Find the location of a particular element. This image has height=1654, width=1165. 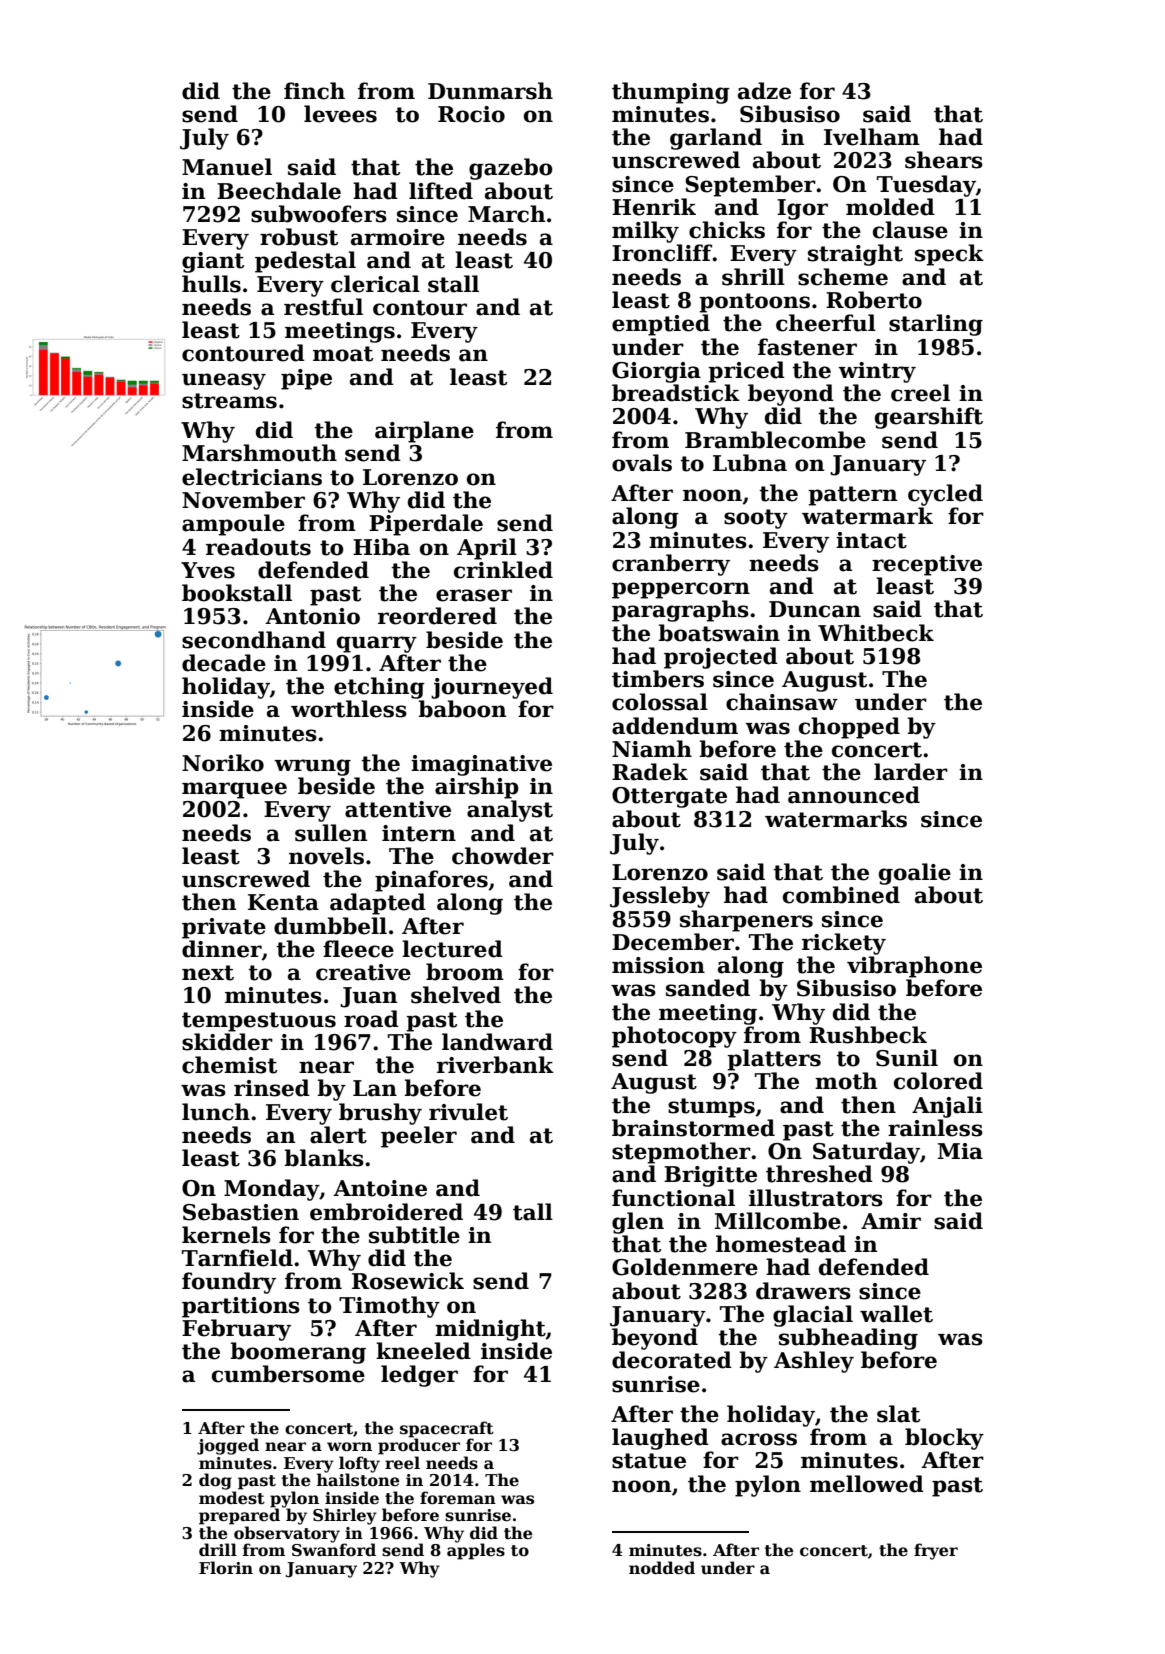

receptive is located at coordinates (927, 565).
